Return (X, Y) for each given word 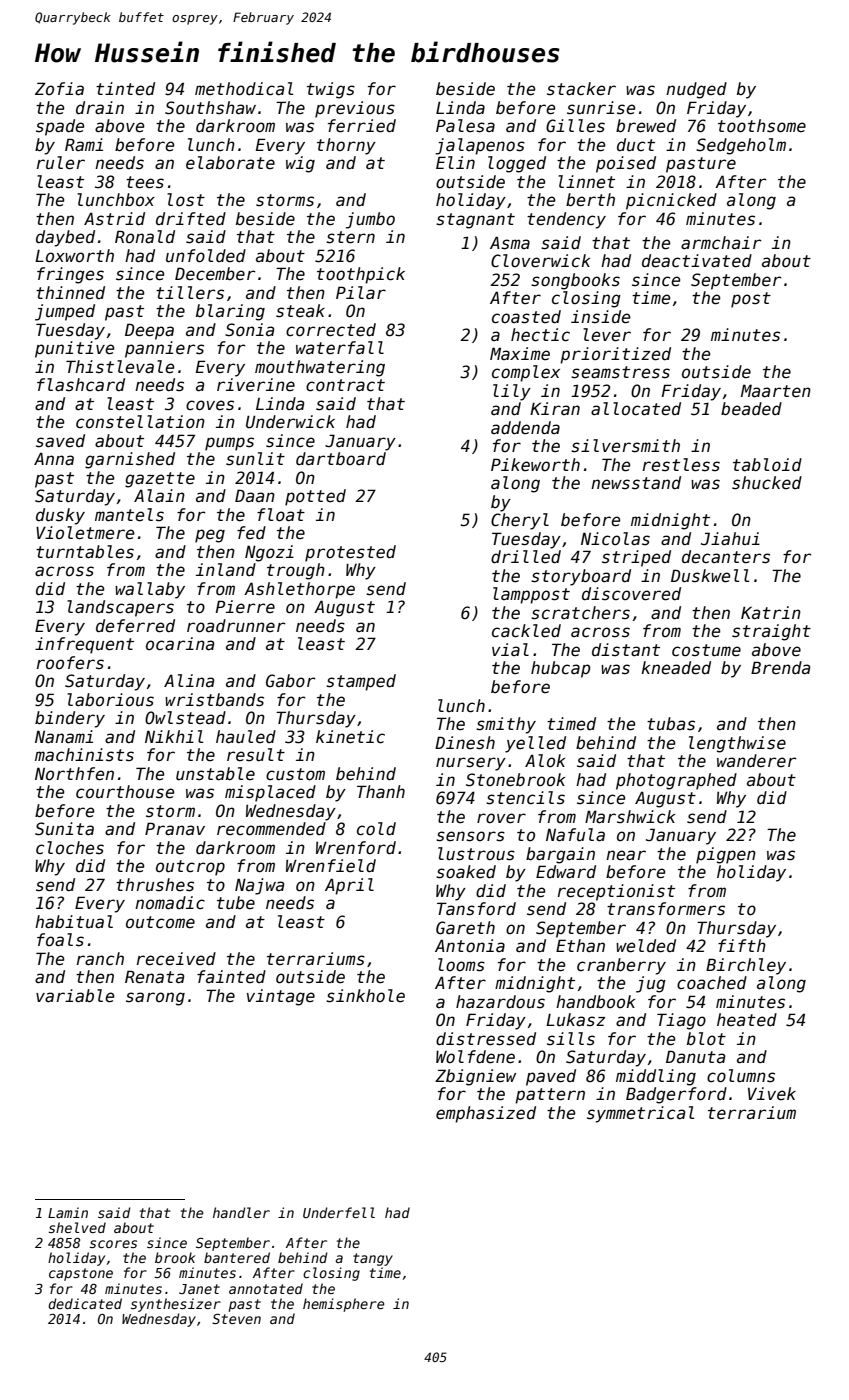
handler (241, 1212)
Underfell (339, 1212)
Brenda (780, 668)
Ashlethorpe (299, 590)
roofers (70, 663)
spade (60, 127)
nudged (696, 90)
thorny (346, 146)
